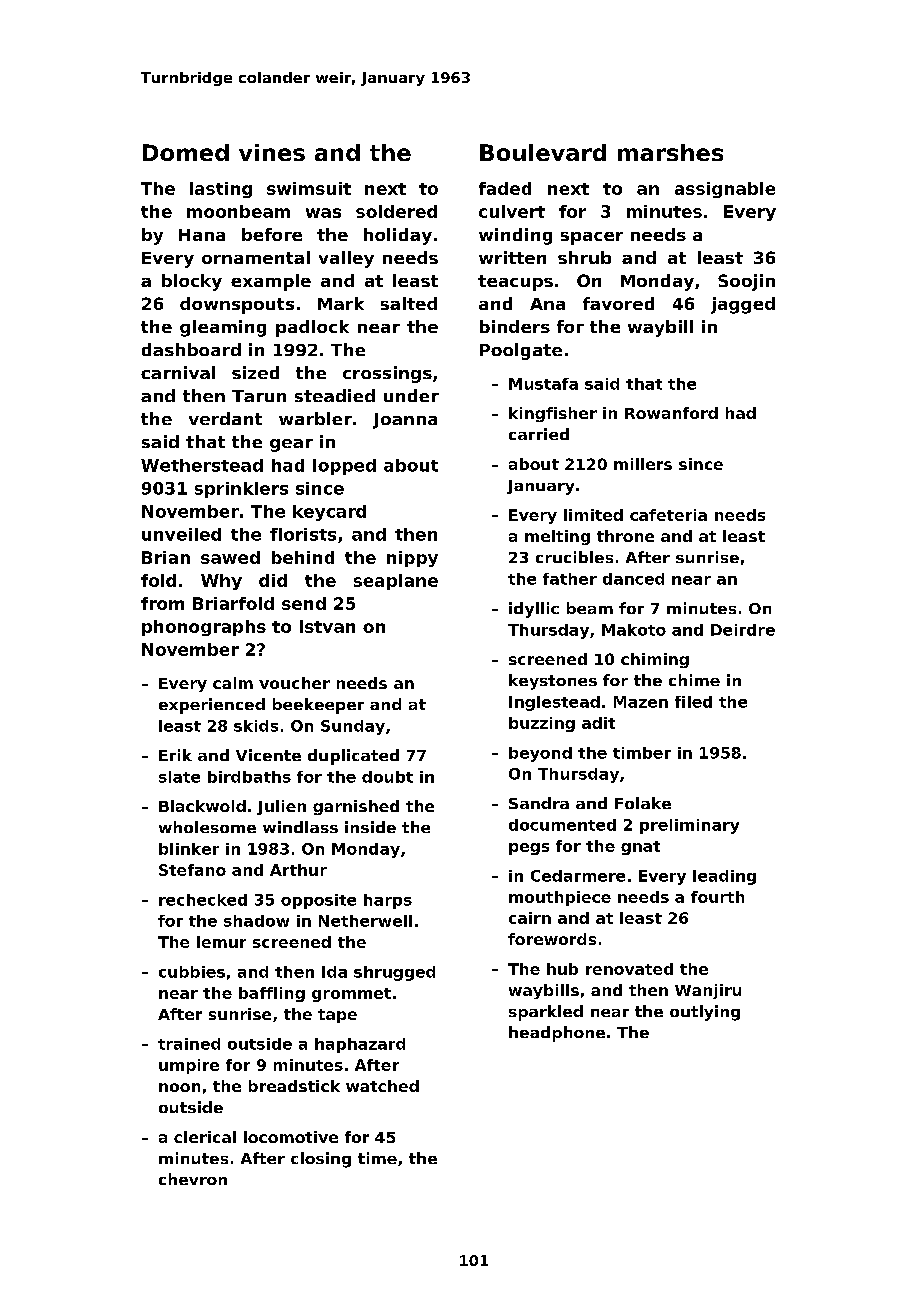 This page has height=1302, width=917. Describe the element at coordinates (271, 282) in the page. I see `example` at that location.
